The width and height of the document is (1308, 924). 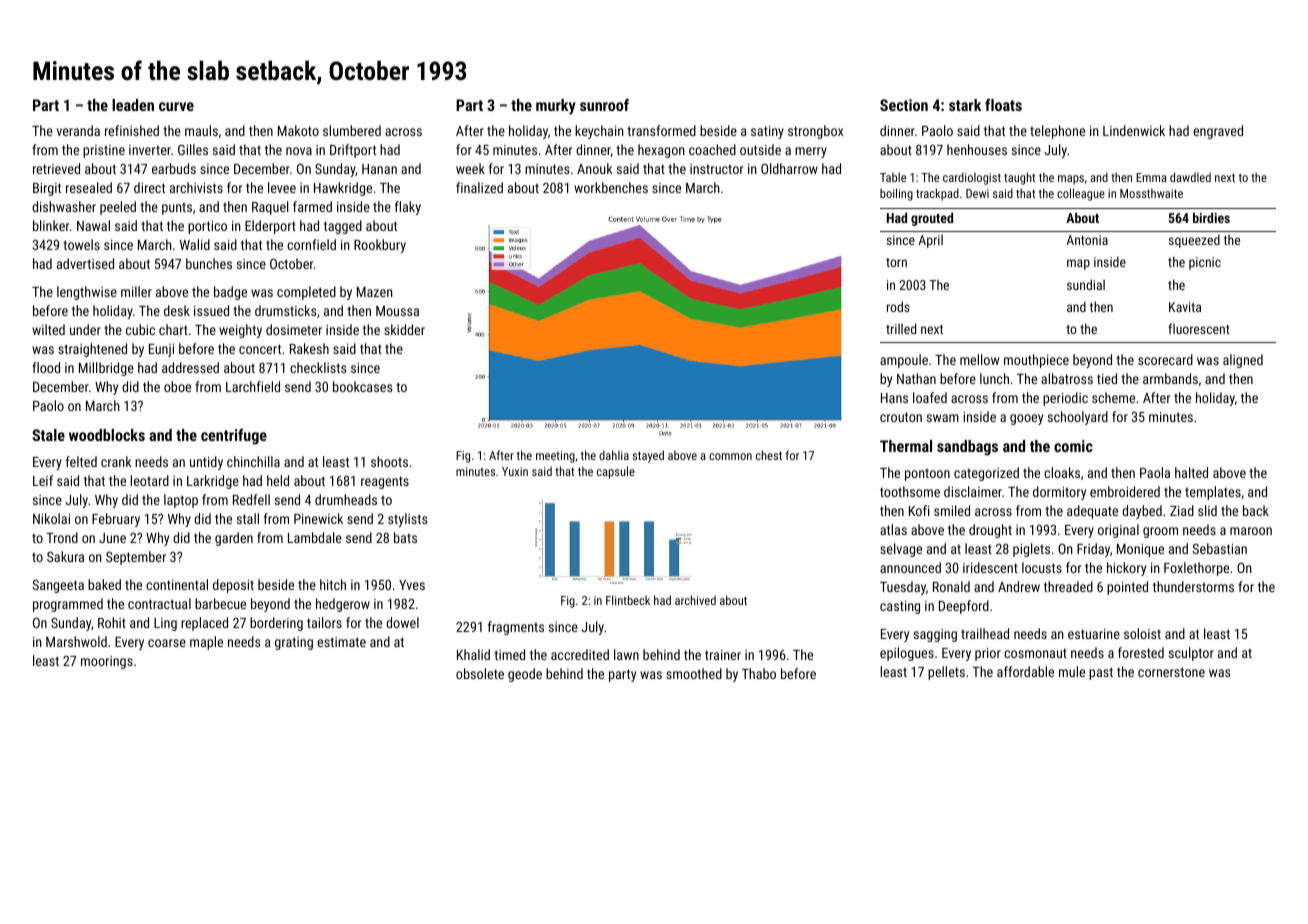 I want to click on Rookbury, so click(x=380, y=246).
